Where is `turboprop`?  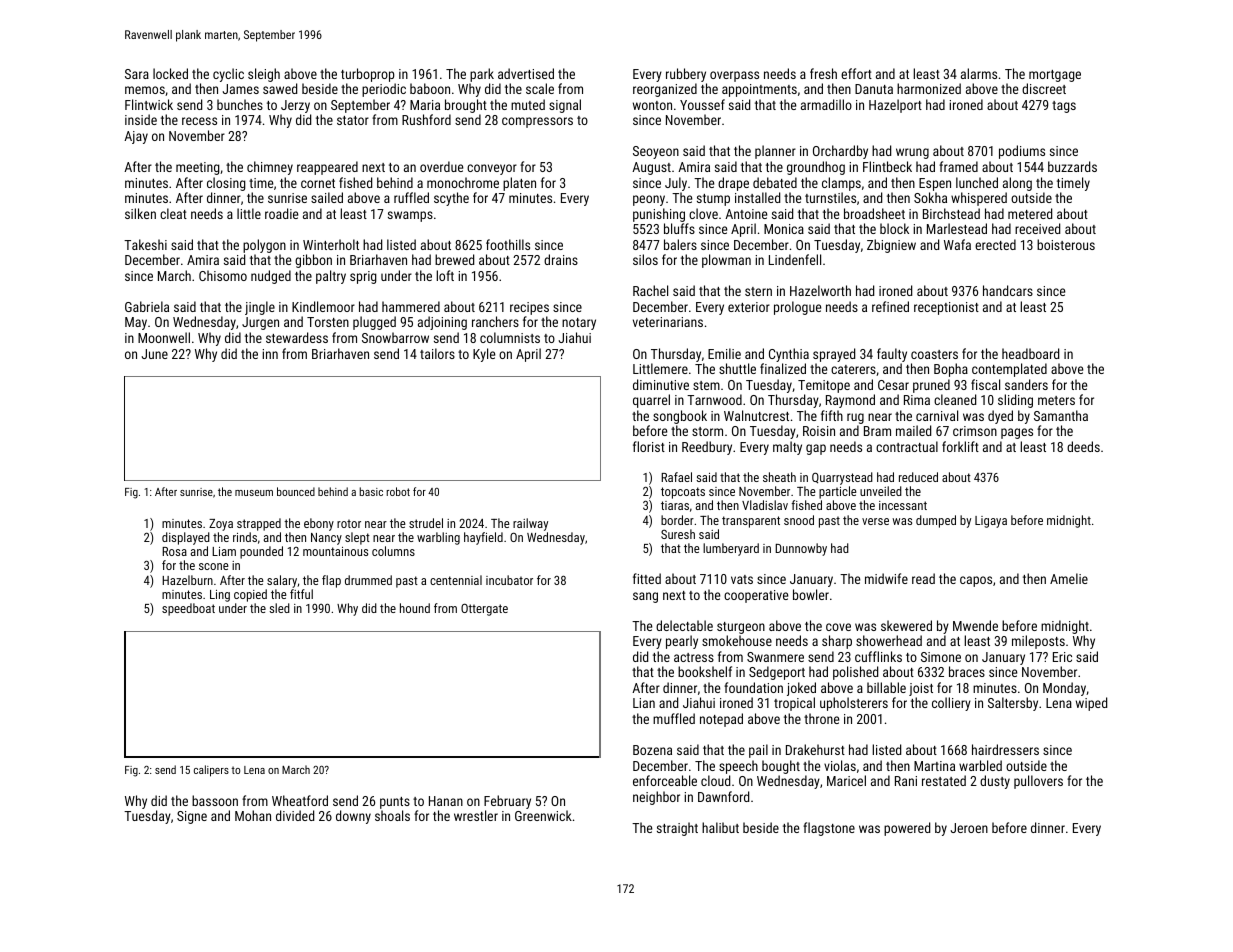 turboprop is located at coordinates (367, 75).
